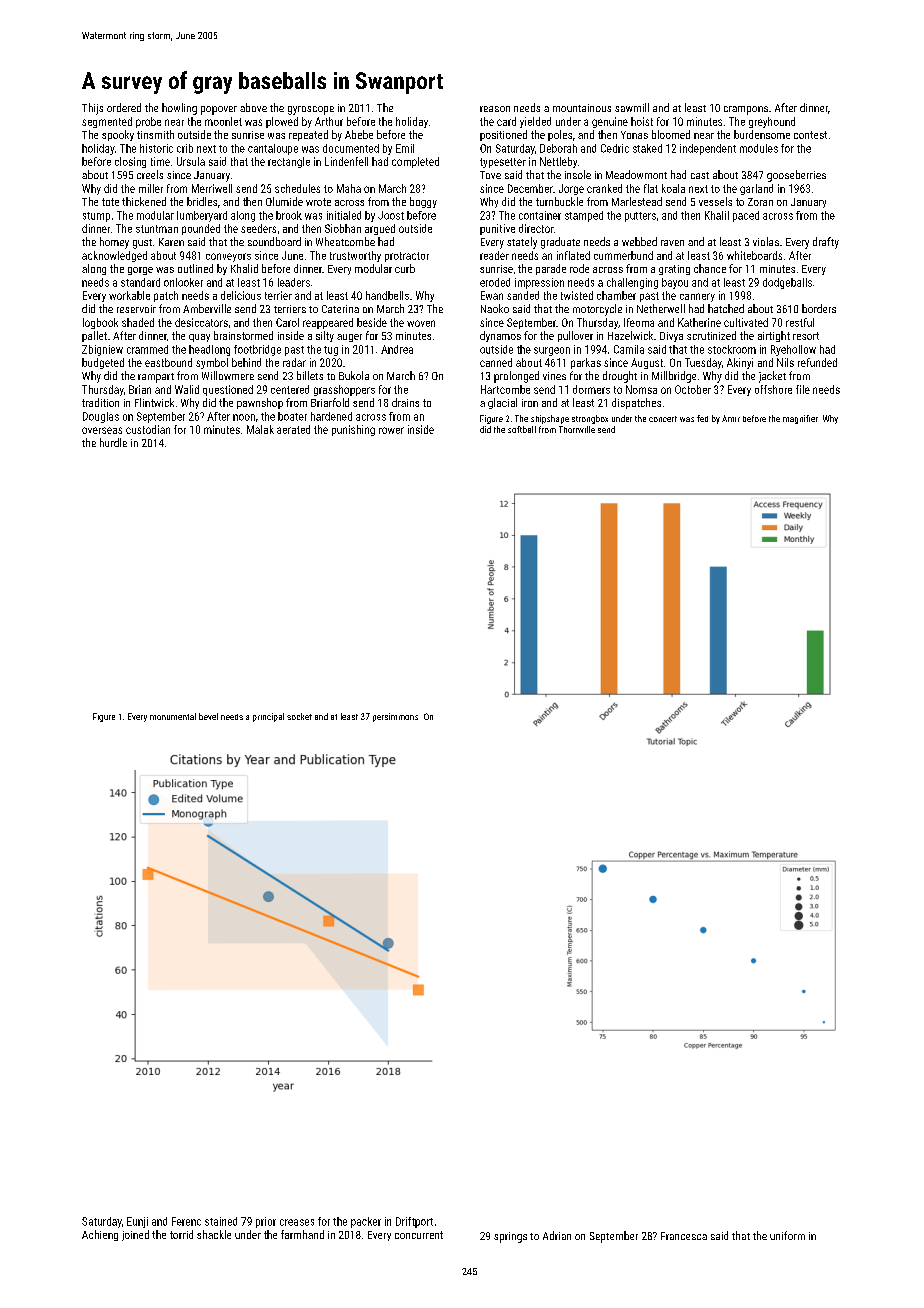 The width and height of the page is (924, 1308). Describe the element at coordinates (260, 429) in the page. I see `Malak` at that location.
